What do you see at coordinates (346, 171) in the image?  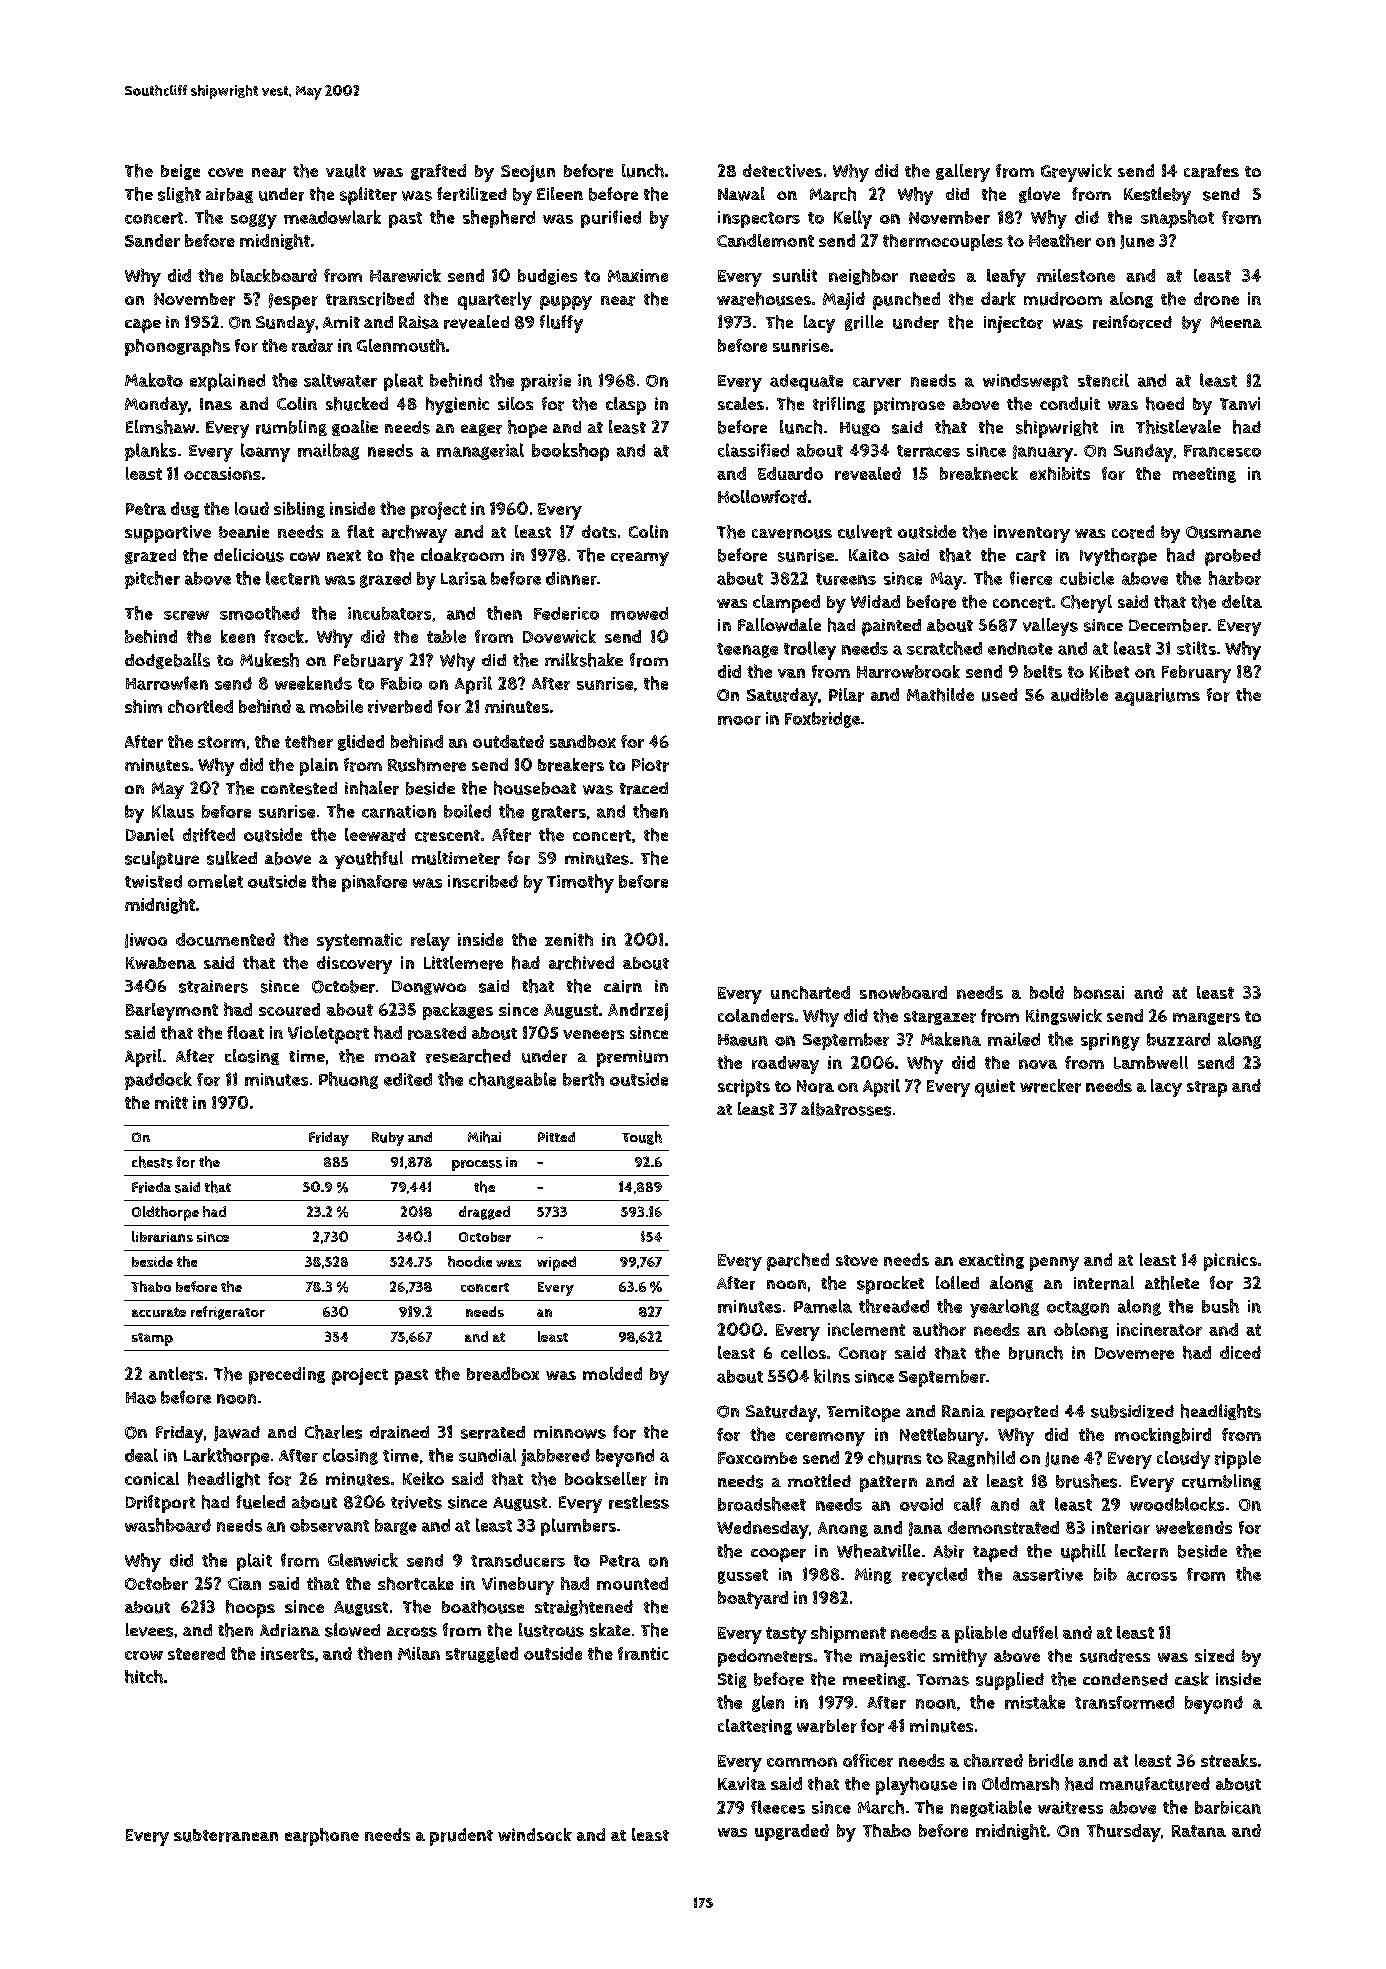 I see `vault` at bounding box center [346, 171].
